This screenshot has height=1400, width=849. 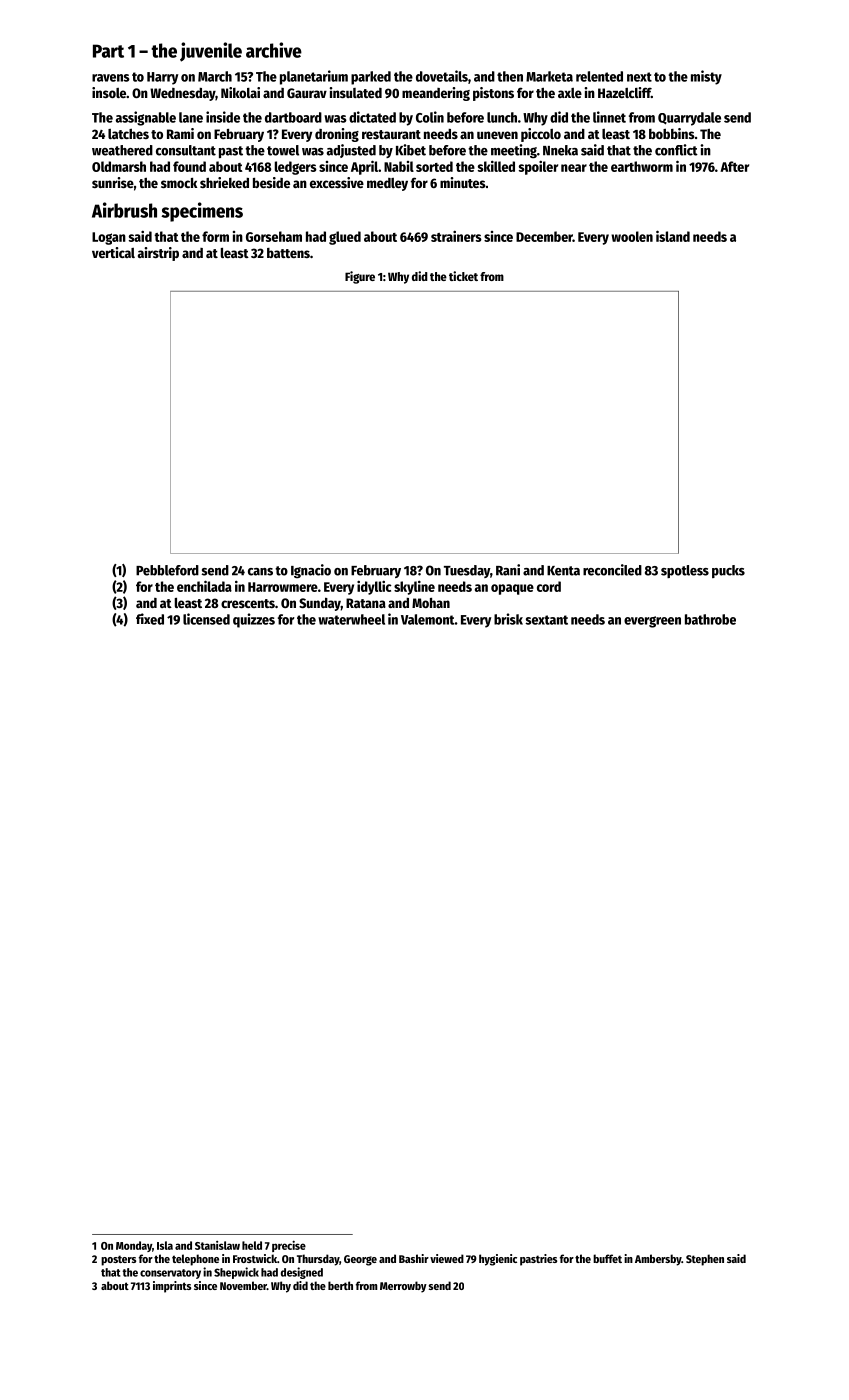 I want to click on reconciled, so click(x=612, y=570).
